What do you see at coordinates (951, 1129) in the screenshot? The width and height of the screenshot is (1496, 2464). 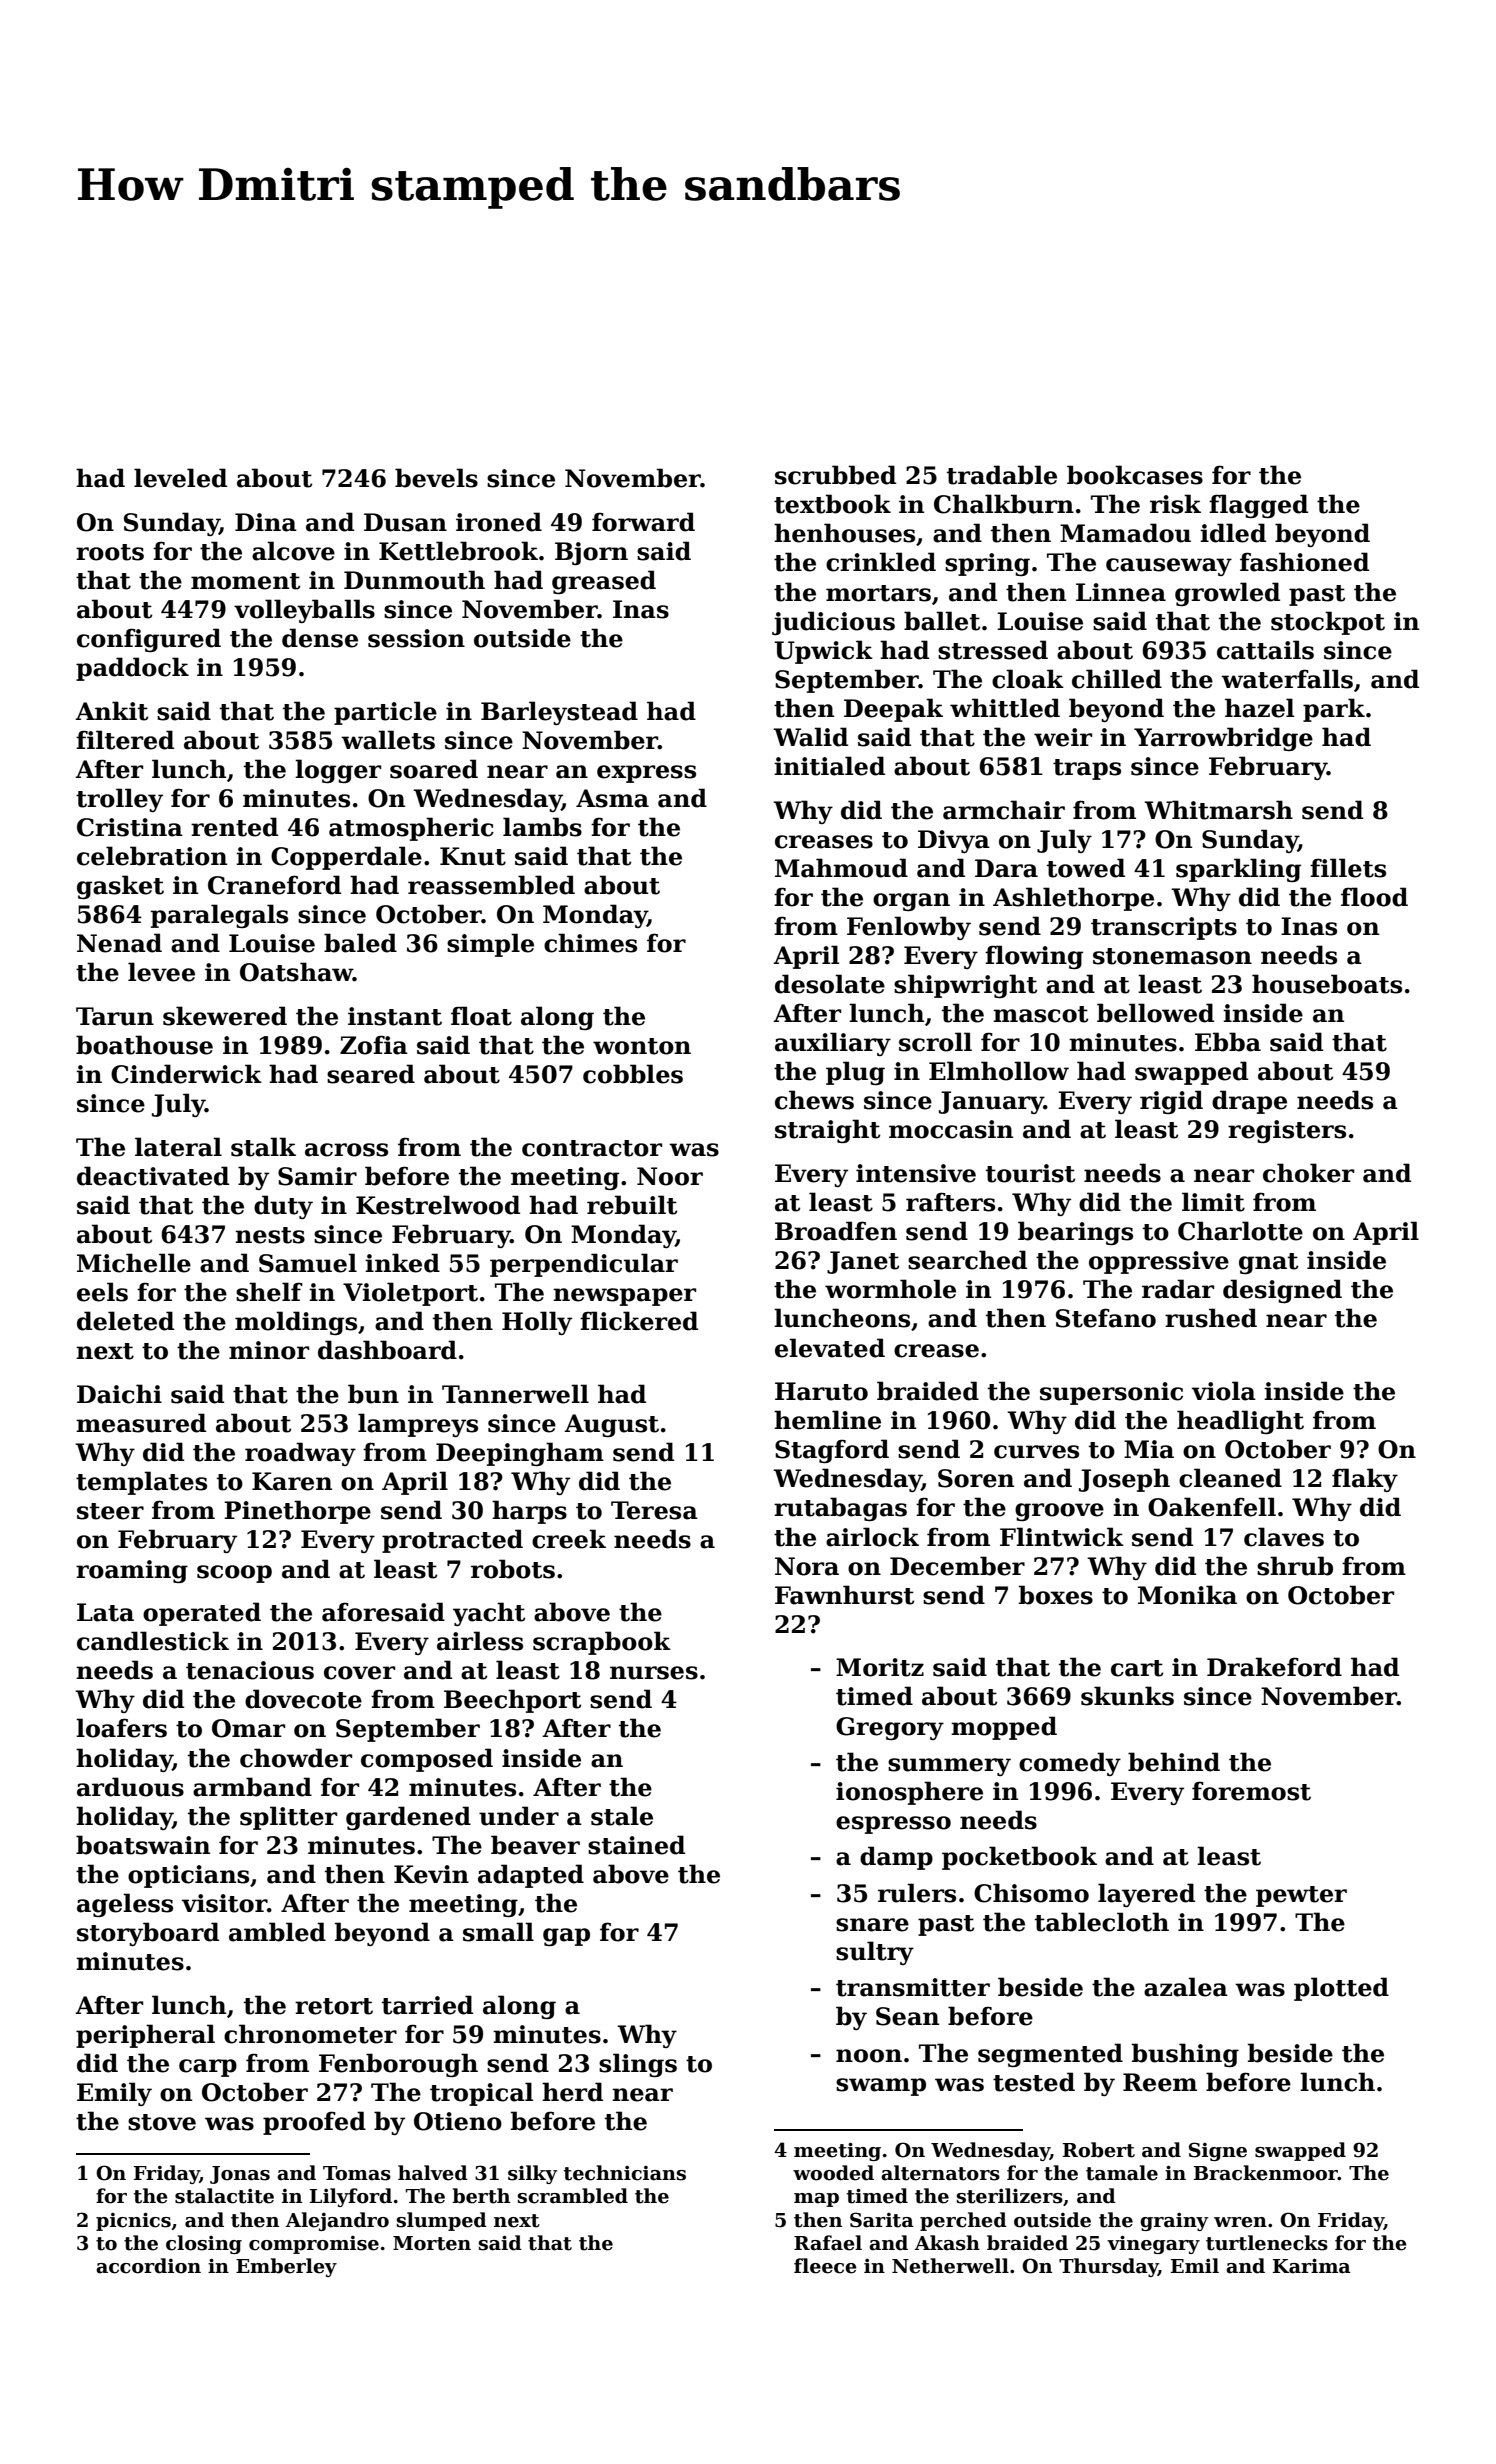 I see `moccasin` at bounding box center [951, 1129].
